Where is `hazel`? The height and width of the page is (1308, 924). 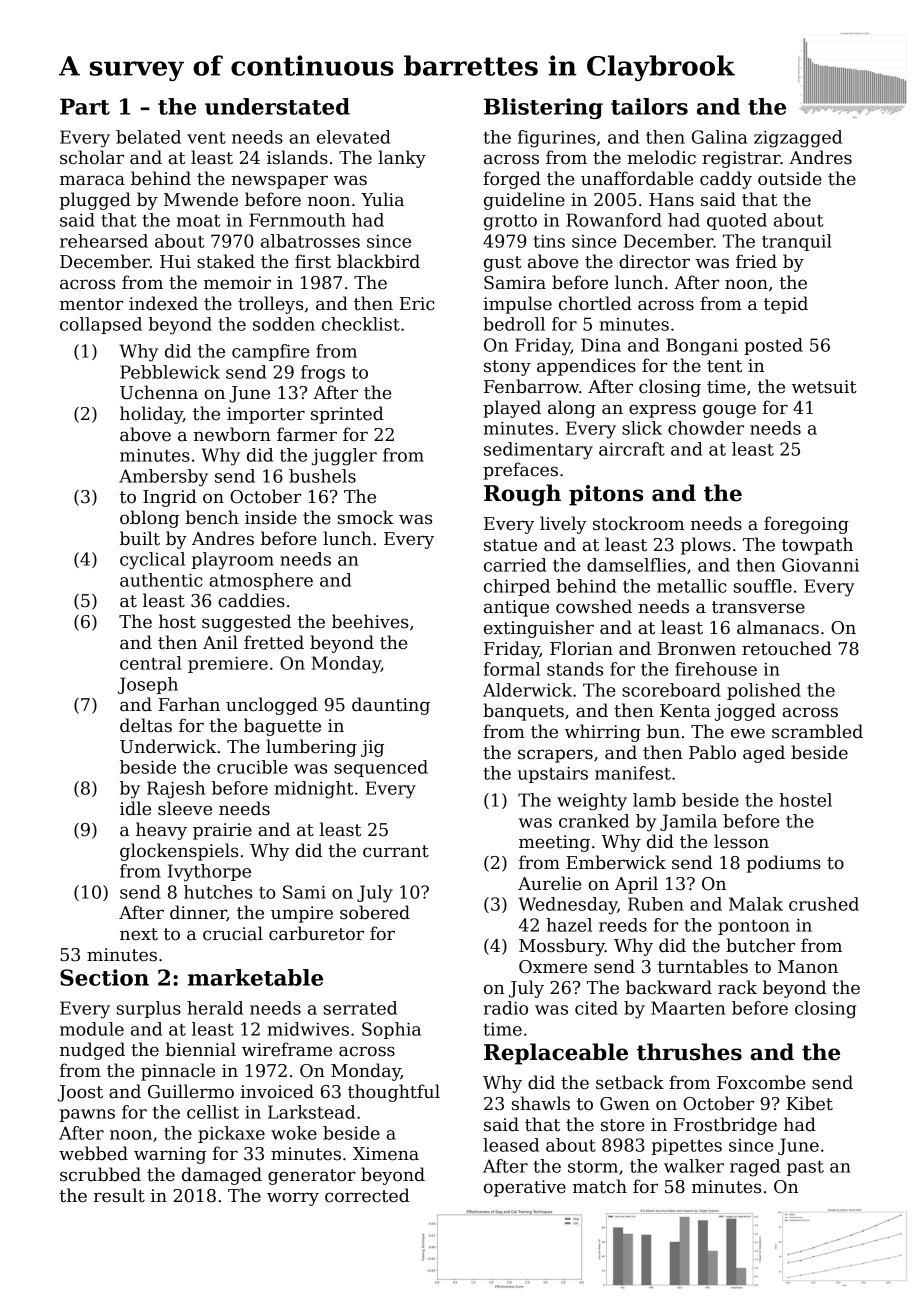
hazel is located at coordinates (569, 925).
